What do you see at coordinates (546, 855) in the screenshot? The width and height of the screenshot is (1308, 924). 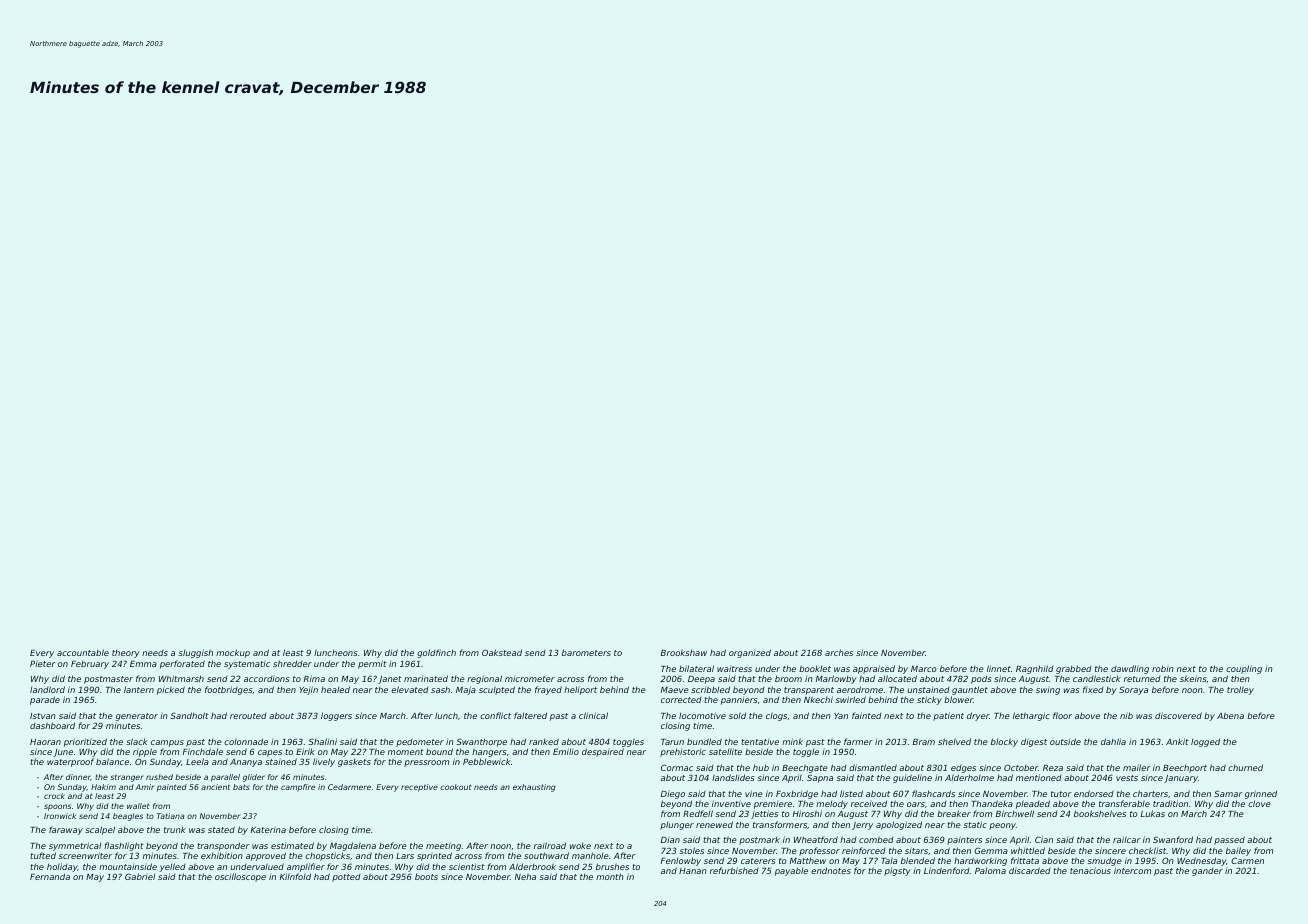 I see `southward` at bounding box center [546, 855].
